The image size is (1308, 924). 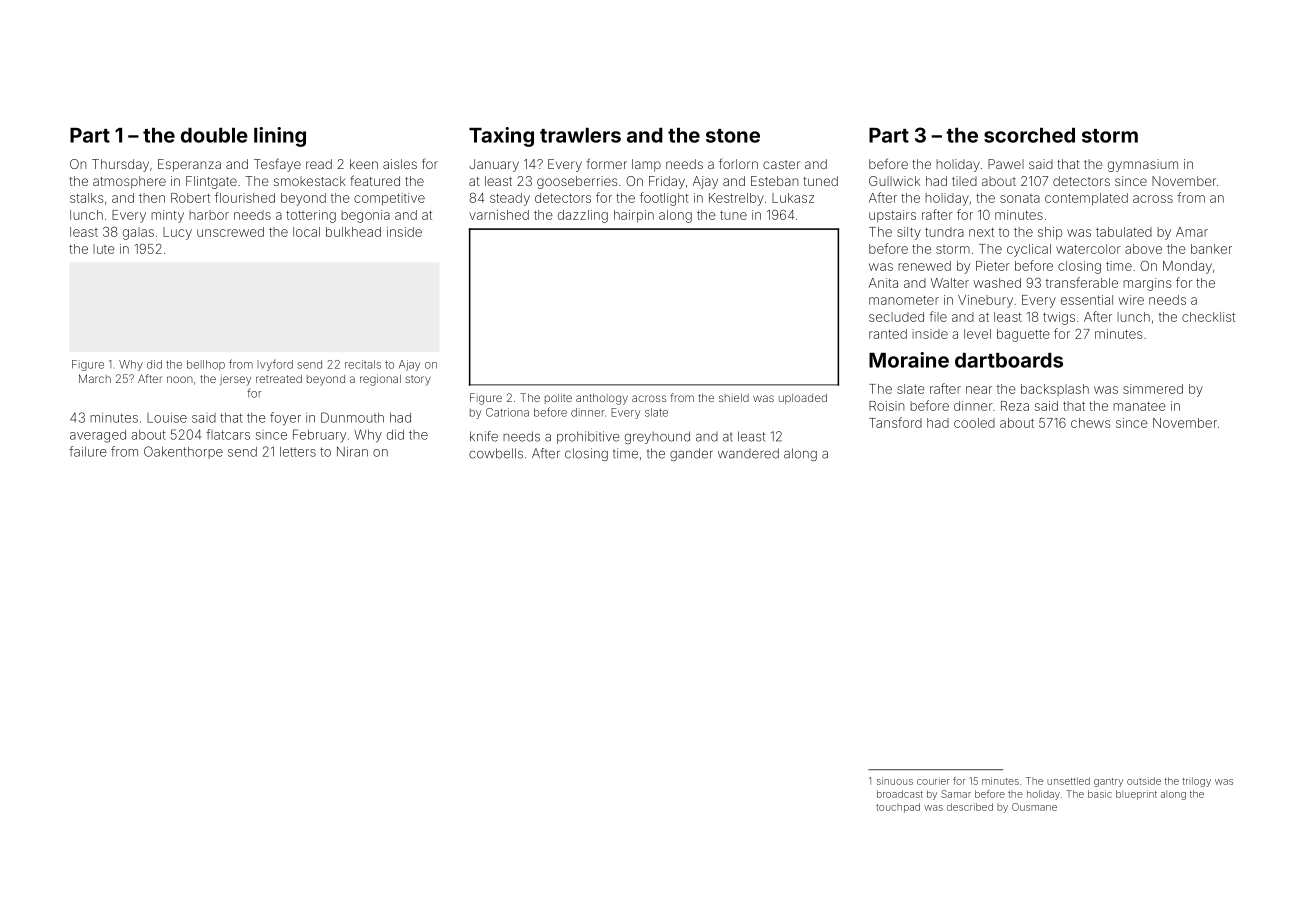 What do you see at coordinates (734, 398) in the screenshot?
I see `shield` at bounding box center [734, 398].
